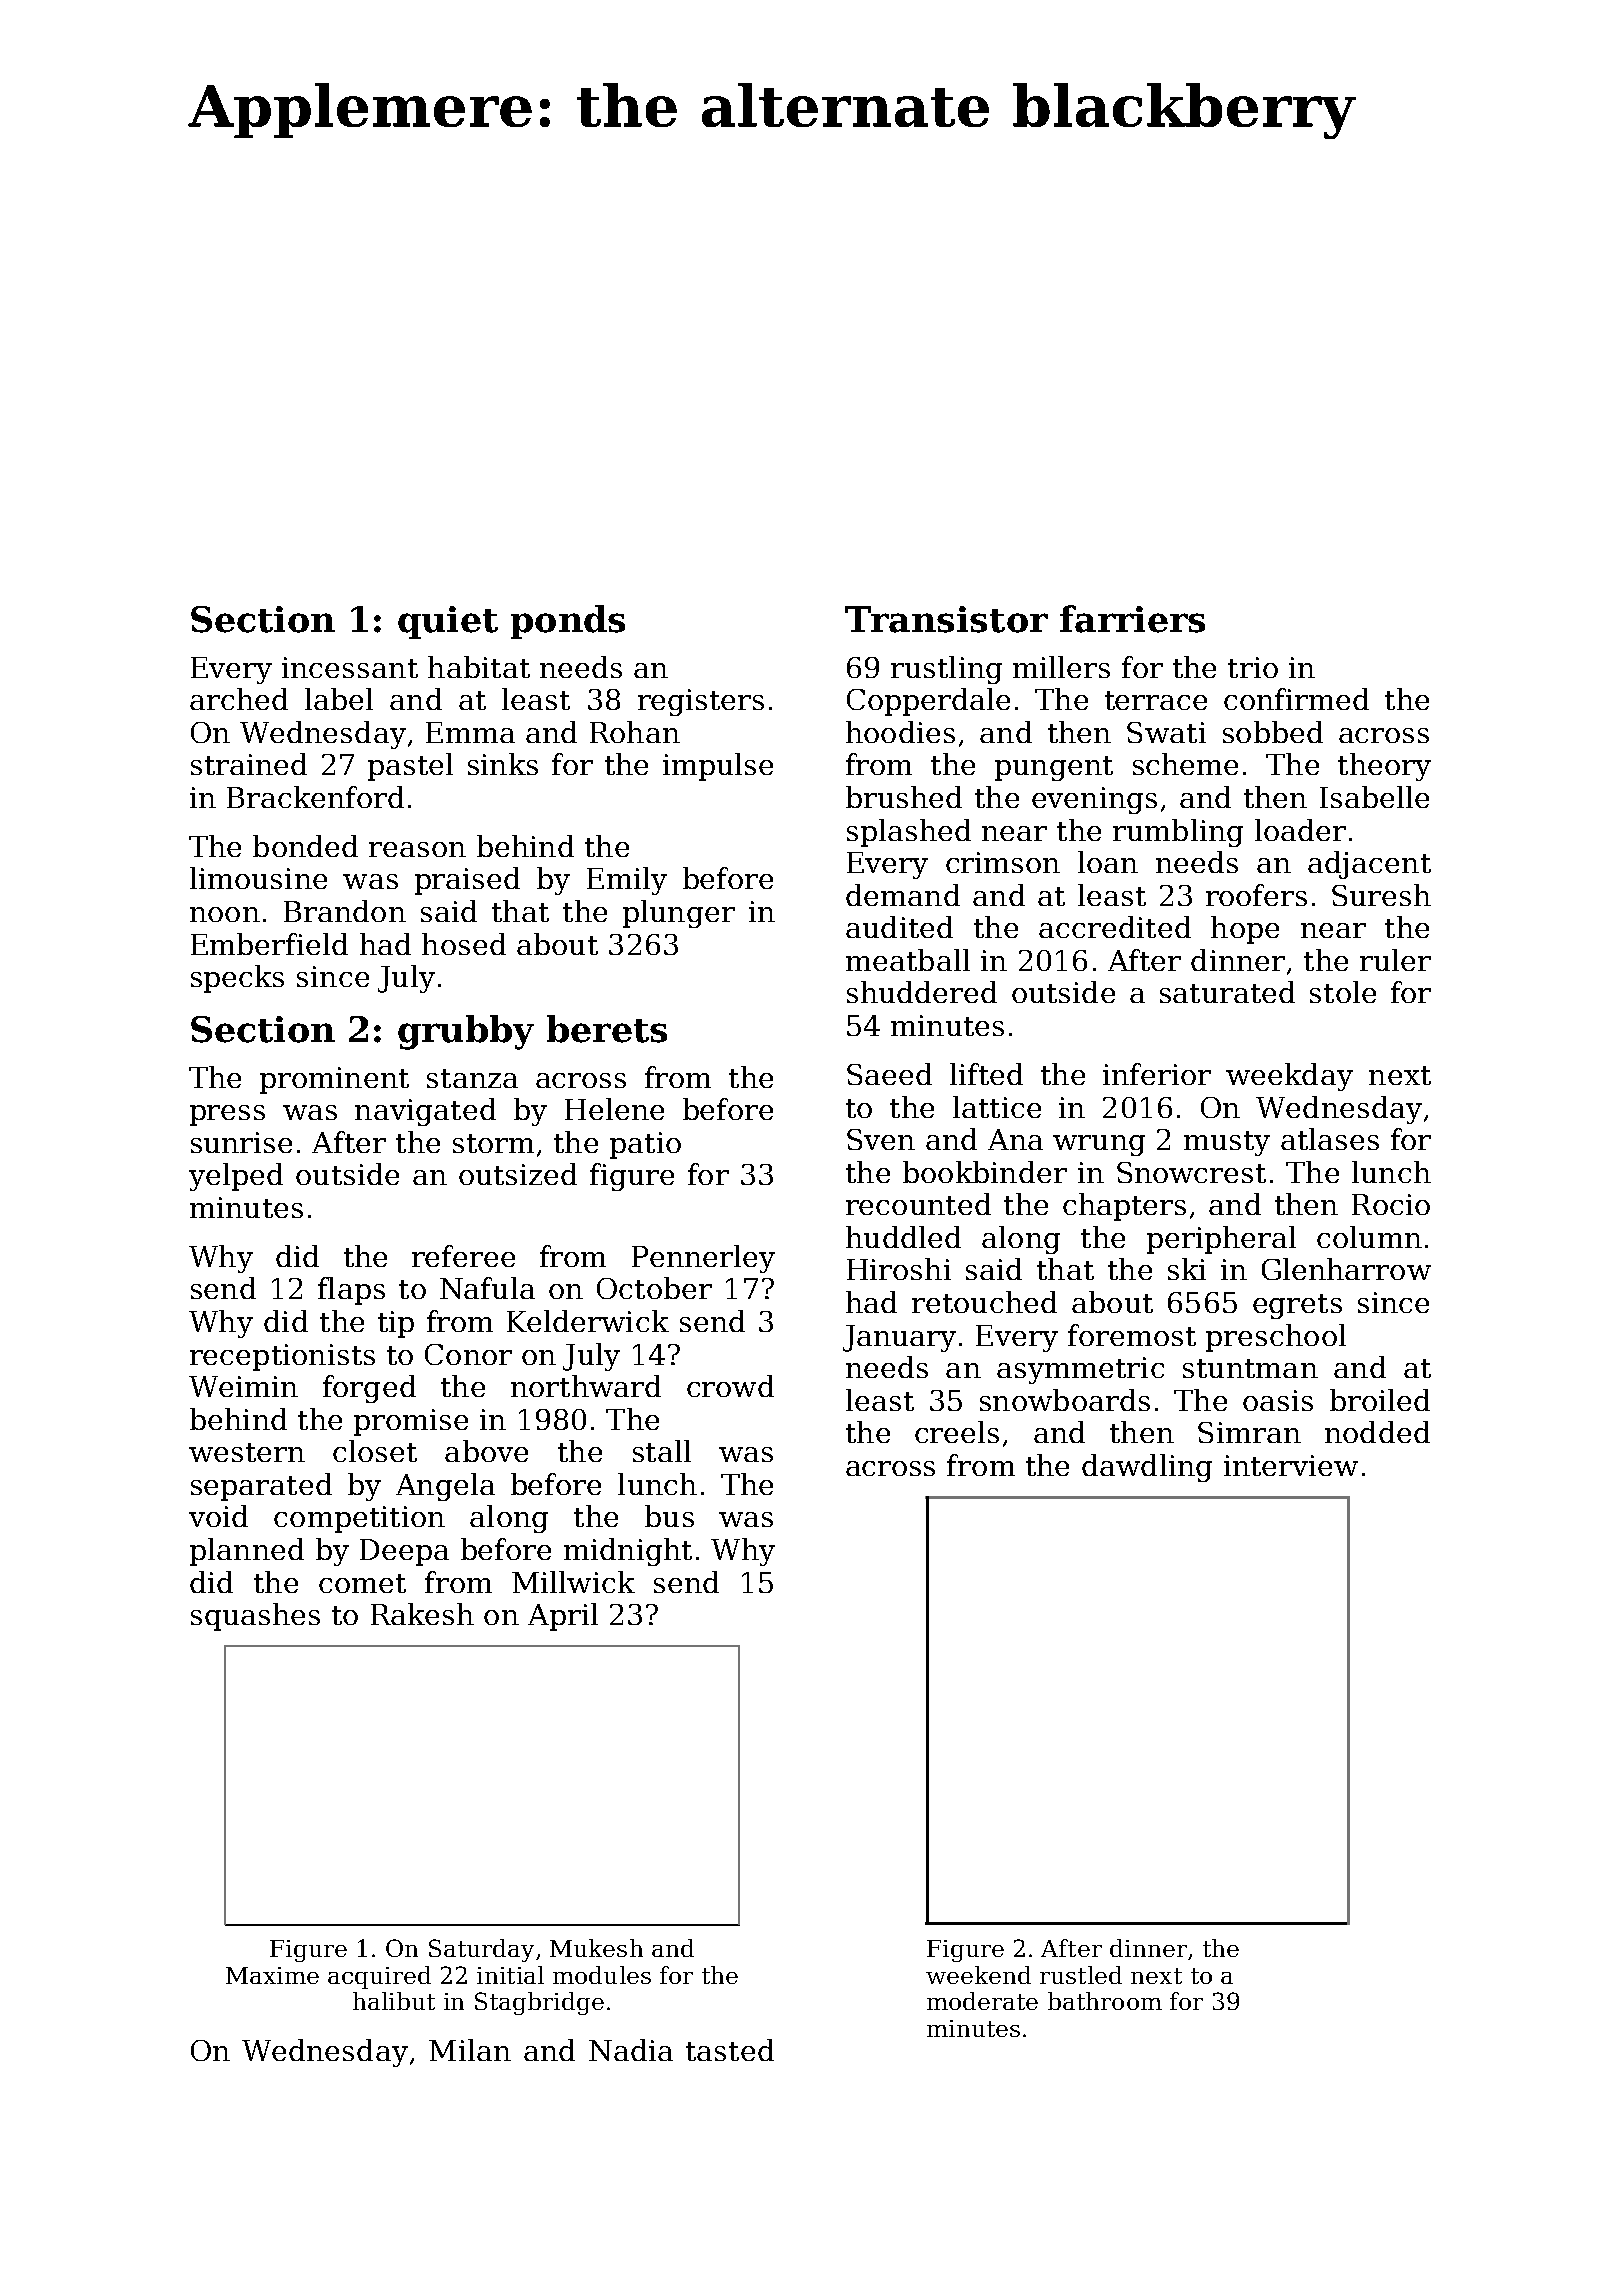 The width and height of the screenshot is (1620, 2292). What do you see at coordinates (470, 2050) in the screenshot?
I see `Milan` at bounding box center [470, 2050].
